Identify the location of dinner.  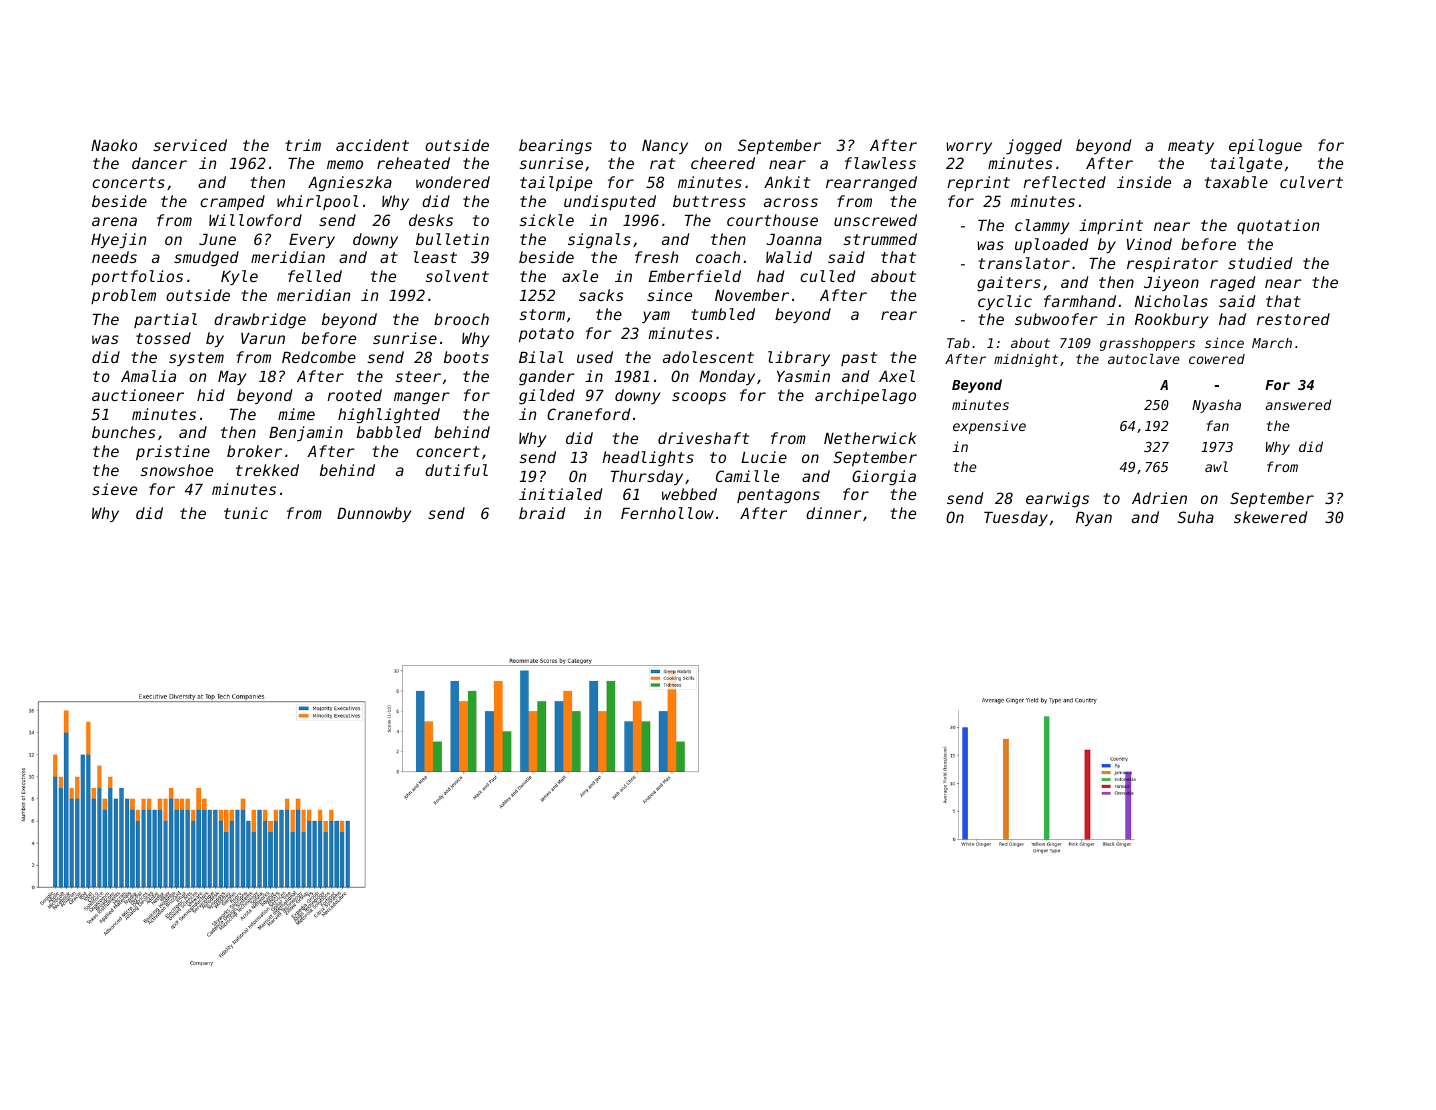
(834, 513).
